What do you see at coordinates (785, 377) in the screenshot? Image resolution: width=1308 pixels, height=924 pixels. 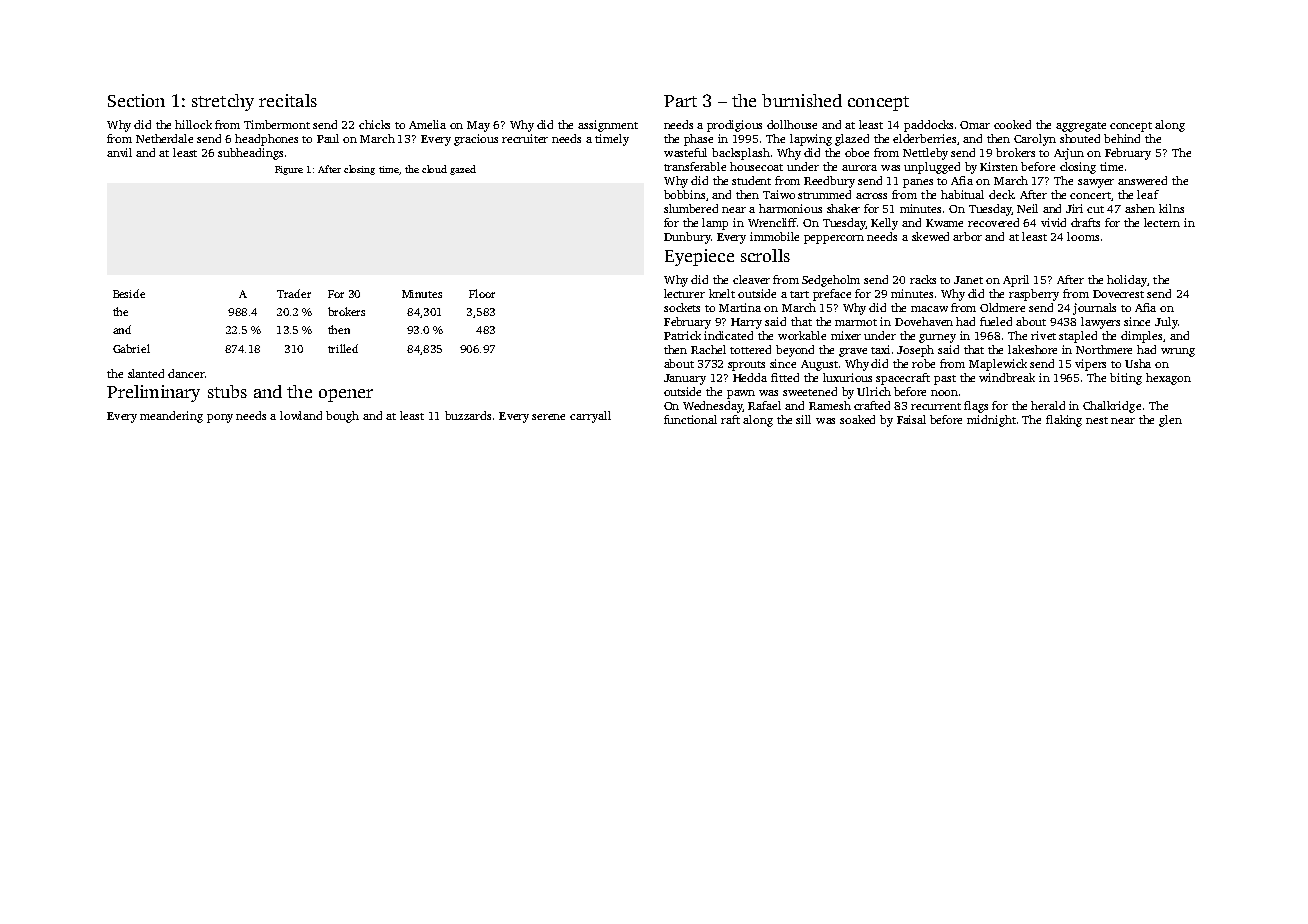 I see `fitted` at bounding box center [785, 377].
